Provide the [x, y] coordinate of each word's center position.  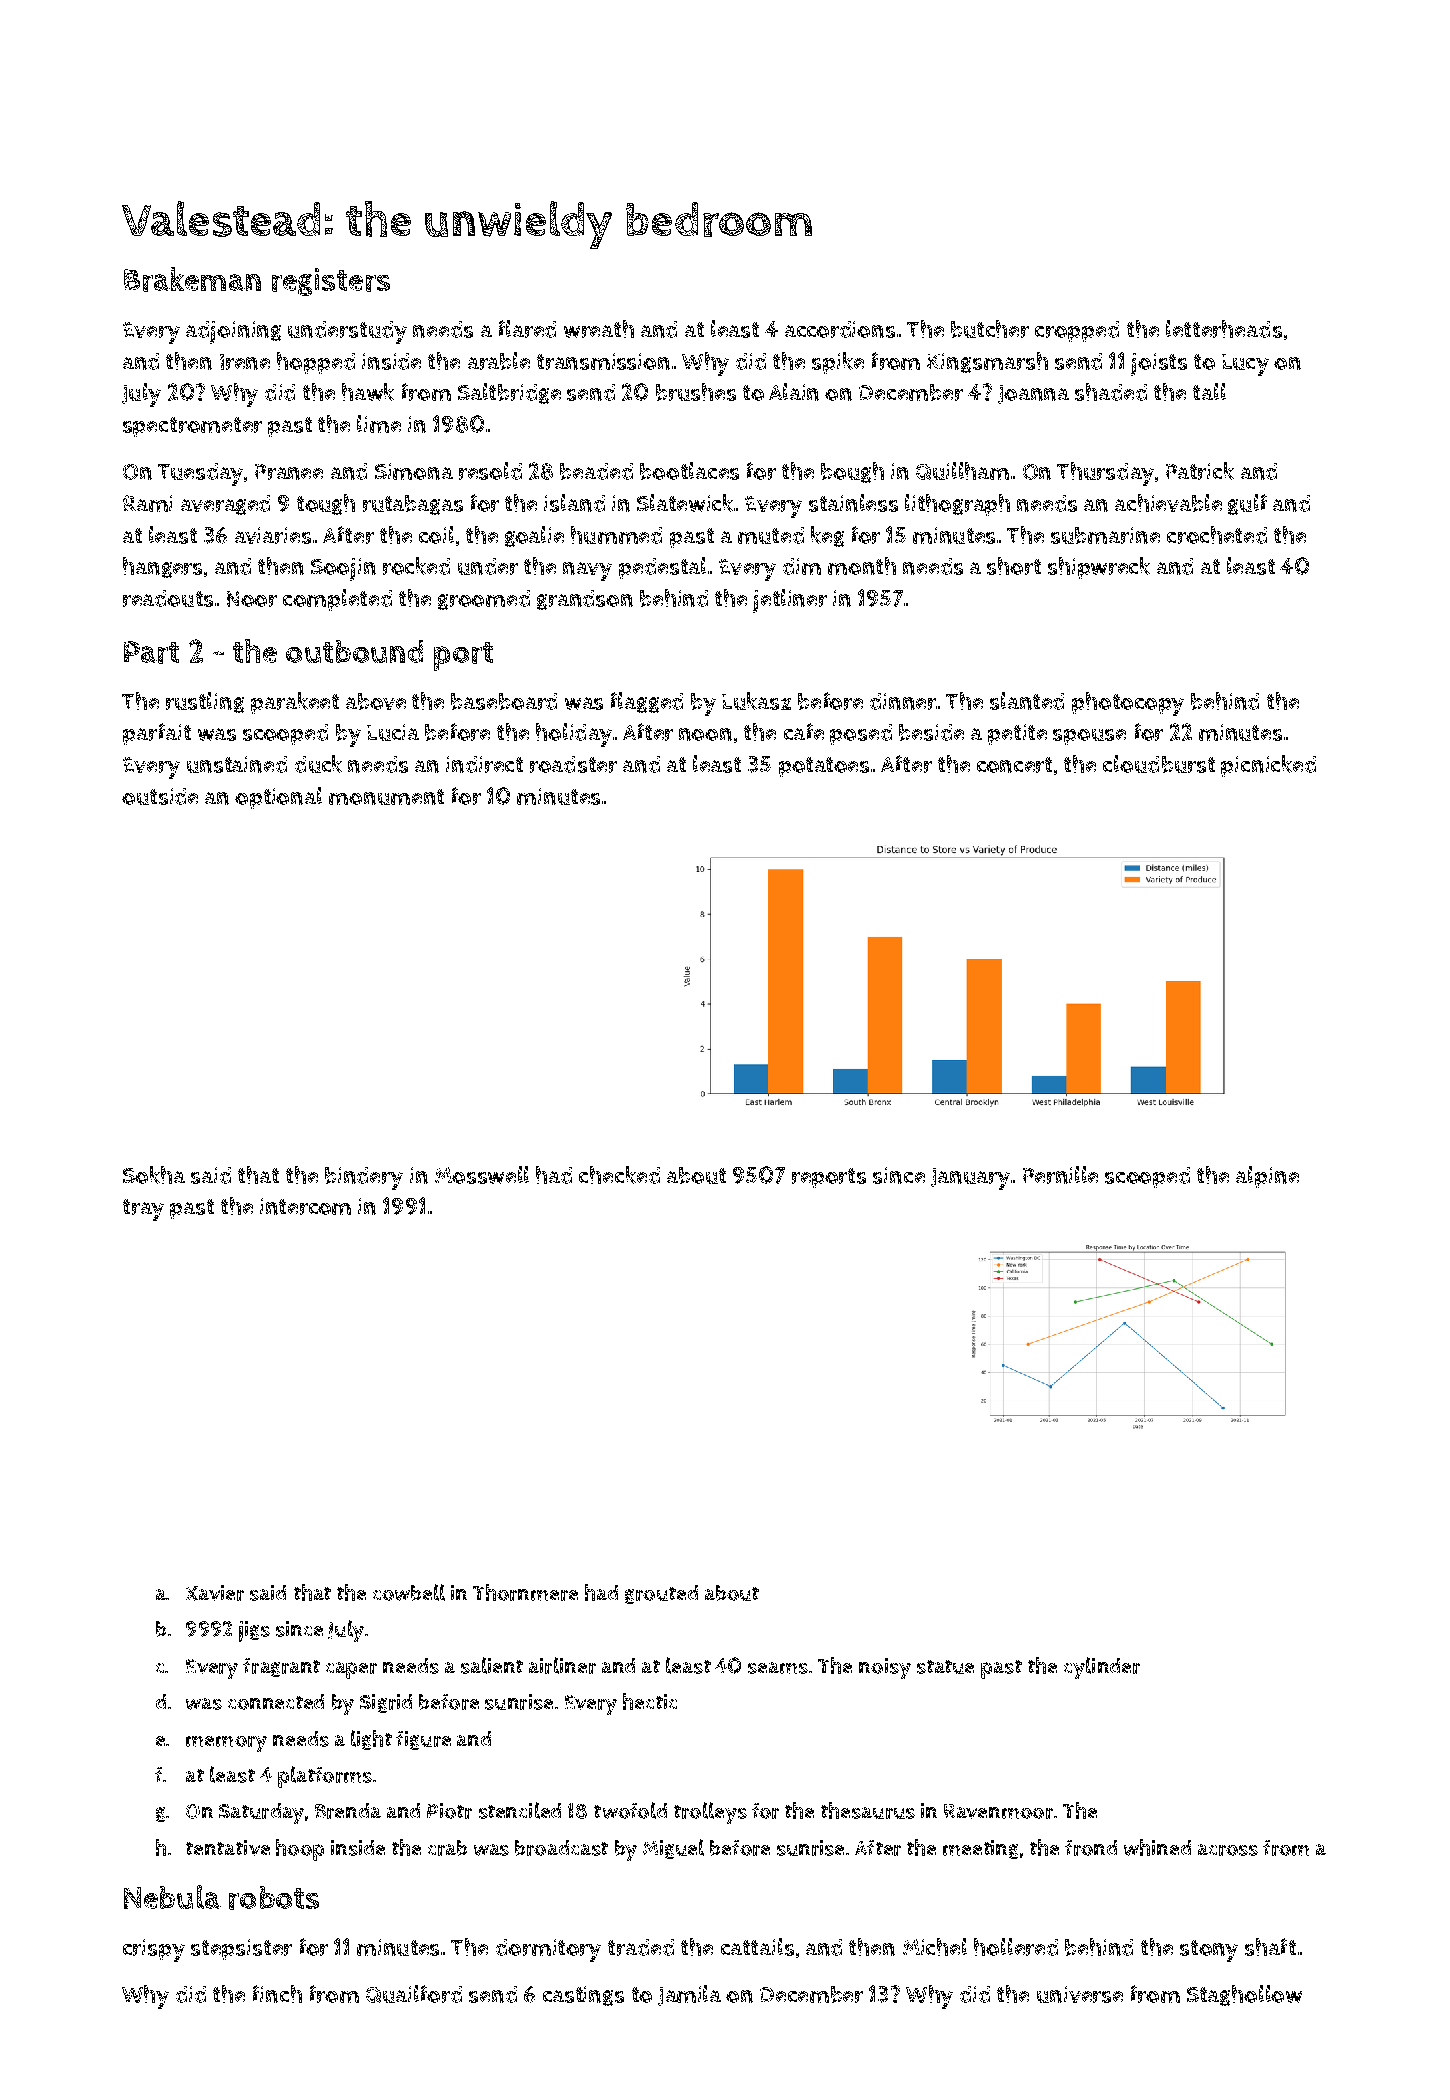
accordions [840, 329]
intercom [305, 1206]
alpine [1267, 1177]
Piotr [449, 1811]
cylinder [1102, 1668]
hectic [650, 1701]
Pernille [1060, 1175]
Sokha [154, 1175]
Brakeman [192, 279]
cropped [1077, 331]
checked [619, 1175]
